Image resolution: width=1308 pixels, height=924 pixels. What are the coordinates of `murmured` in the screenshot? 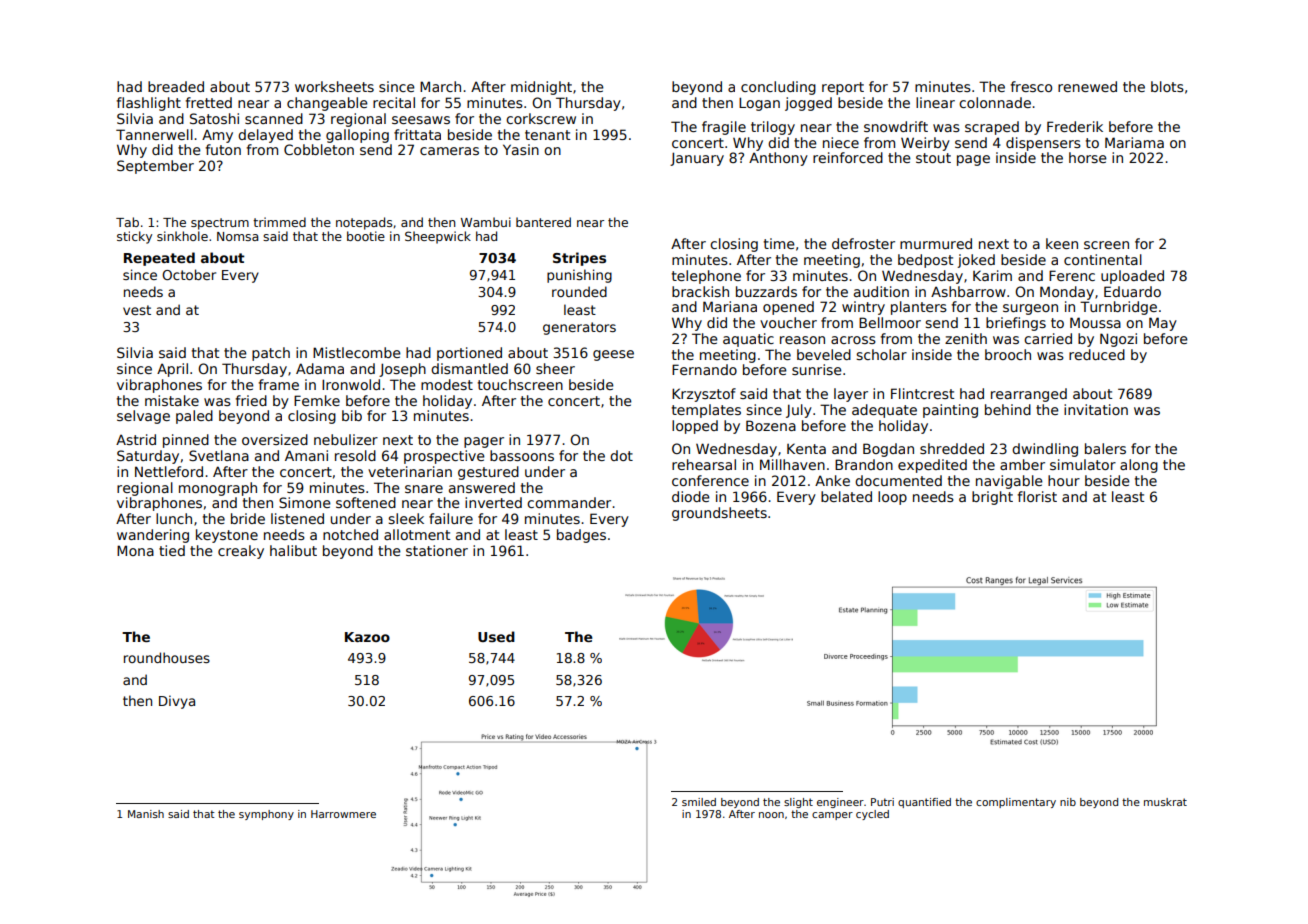 It's located at (936, 243).
